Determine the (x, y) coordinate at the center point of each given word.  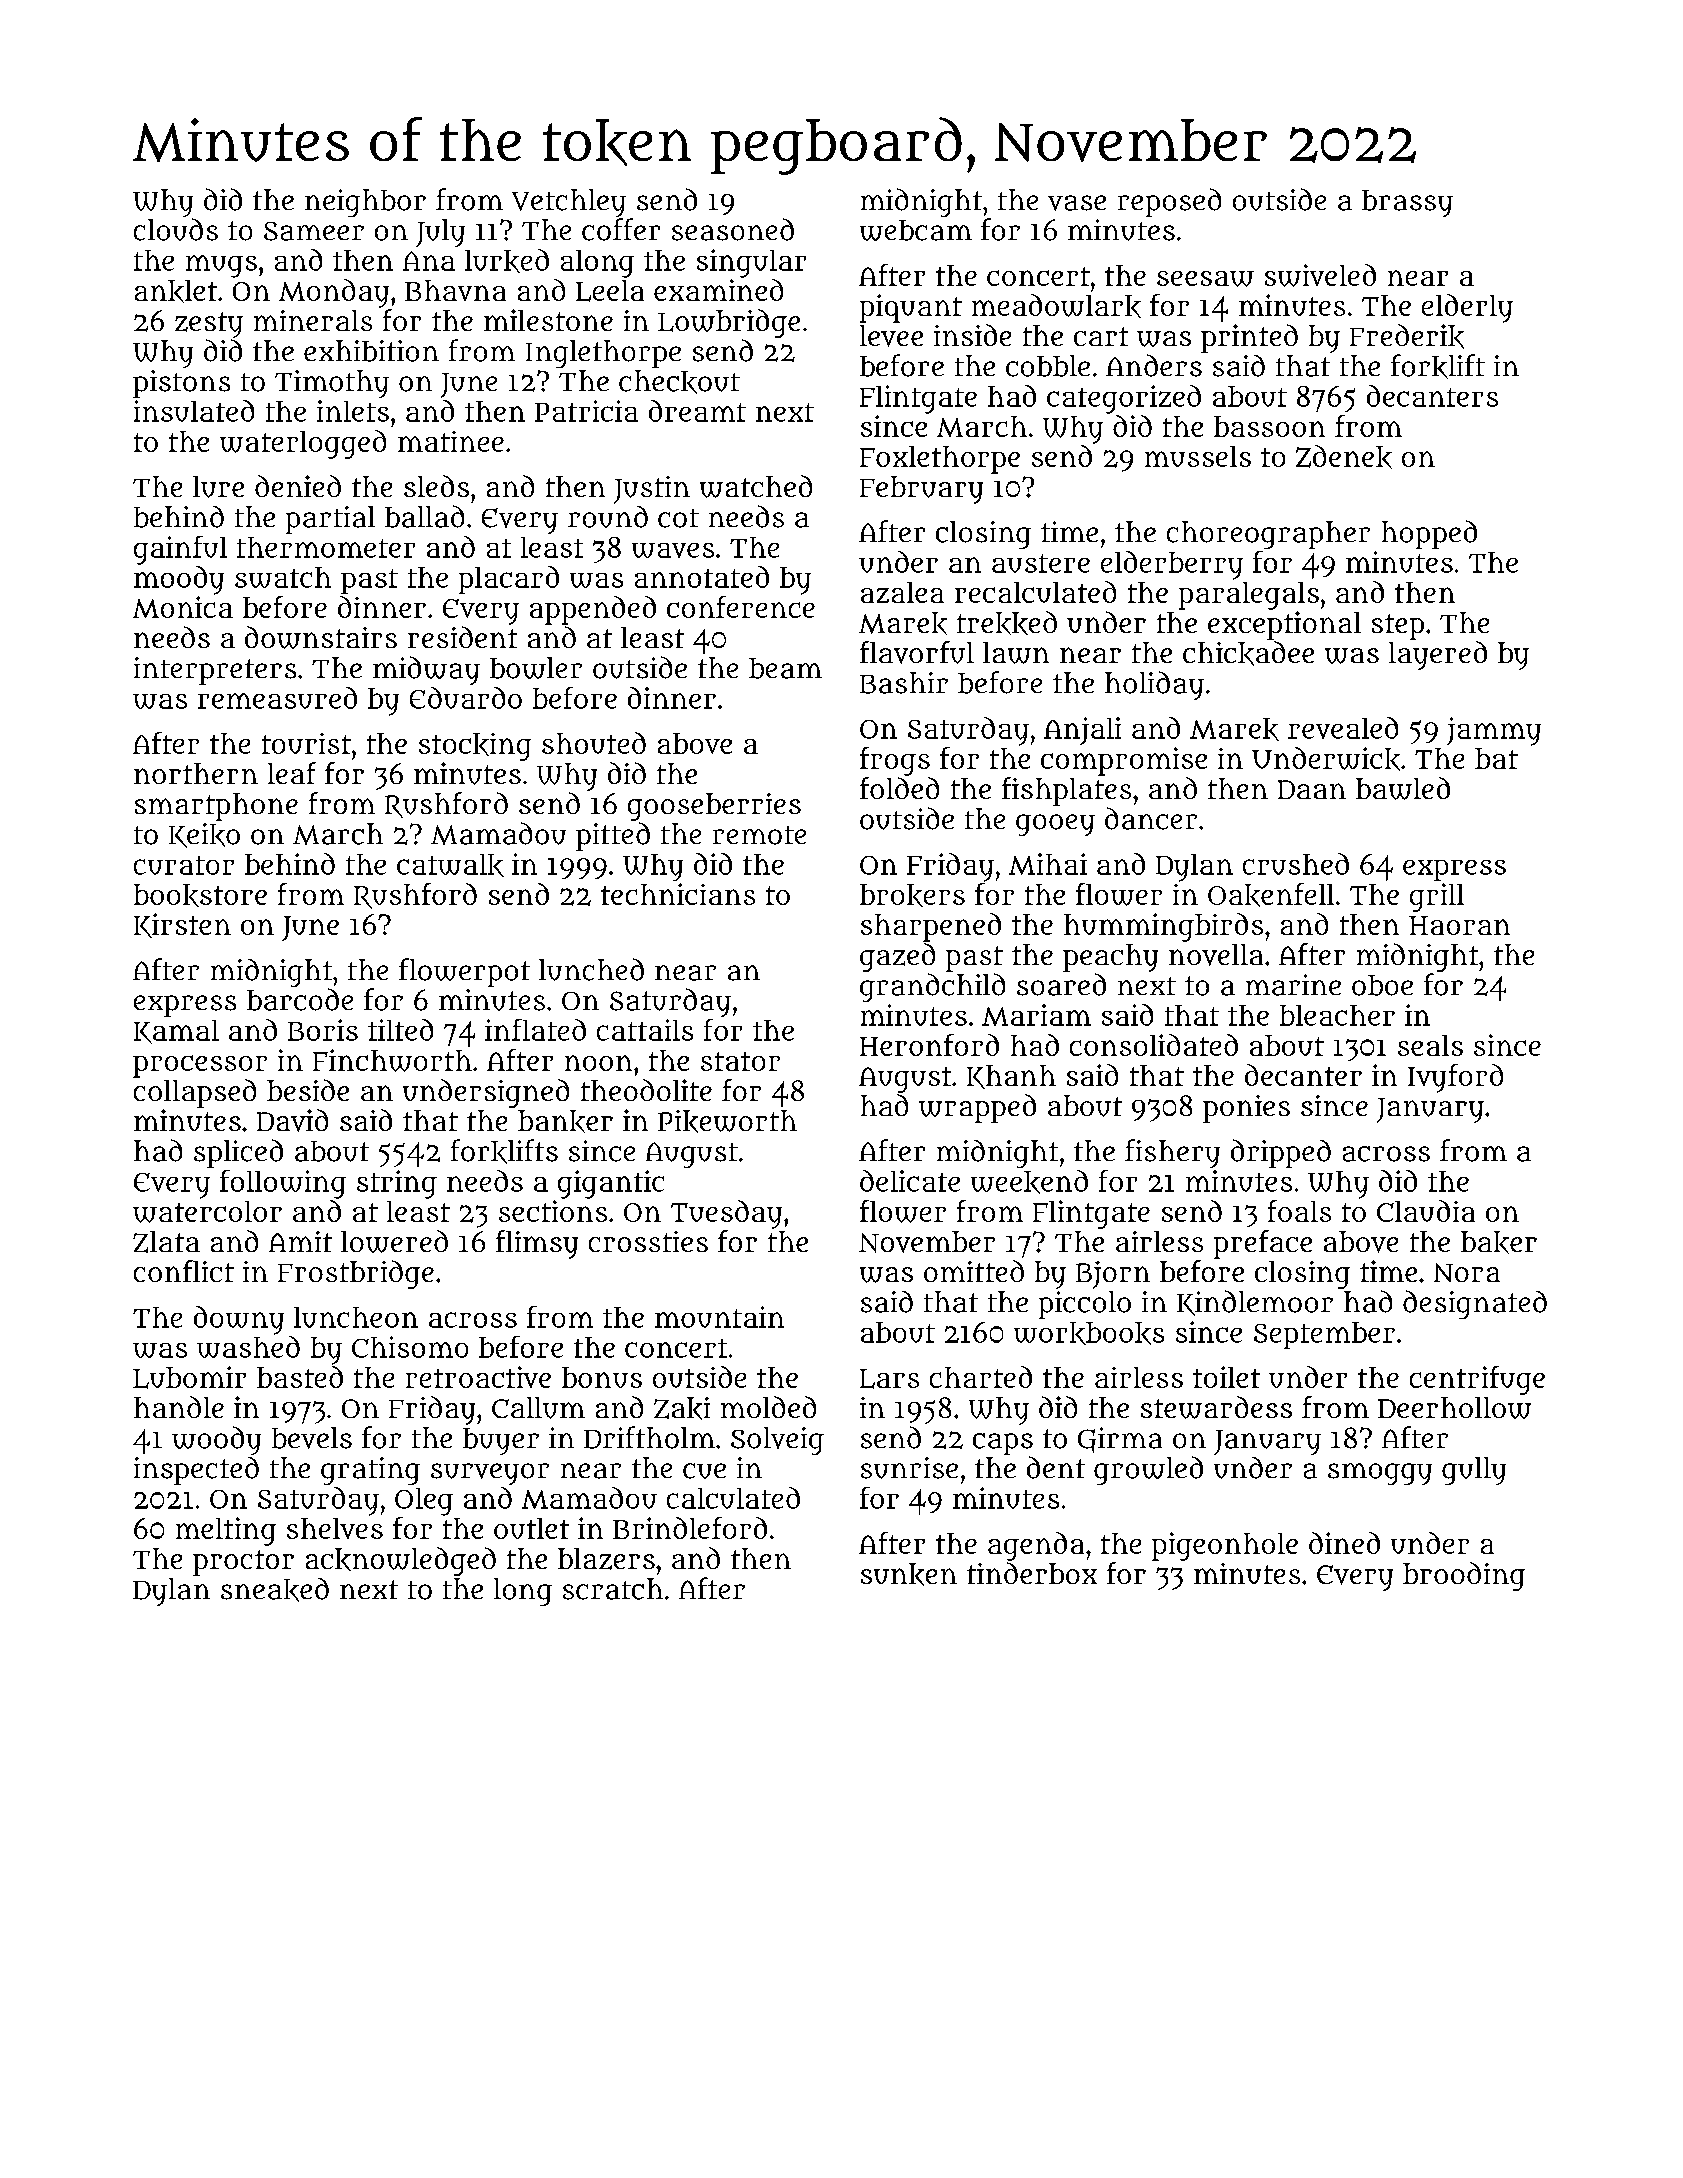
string (397, 1184)
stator (740, 1061)
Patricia (586, 411)
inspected (196, 1471)
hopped (1429, 534)
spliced (238, 1153)
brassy (1407, 203)
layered (1438, 655)
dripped (1281, 1153)
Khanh (1011, 1077)
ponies (1246, 1109)
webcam (916, 230)
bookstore (200, 895)
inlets (353, 411)
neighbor (365, 203)
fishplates (1066, 791)
